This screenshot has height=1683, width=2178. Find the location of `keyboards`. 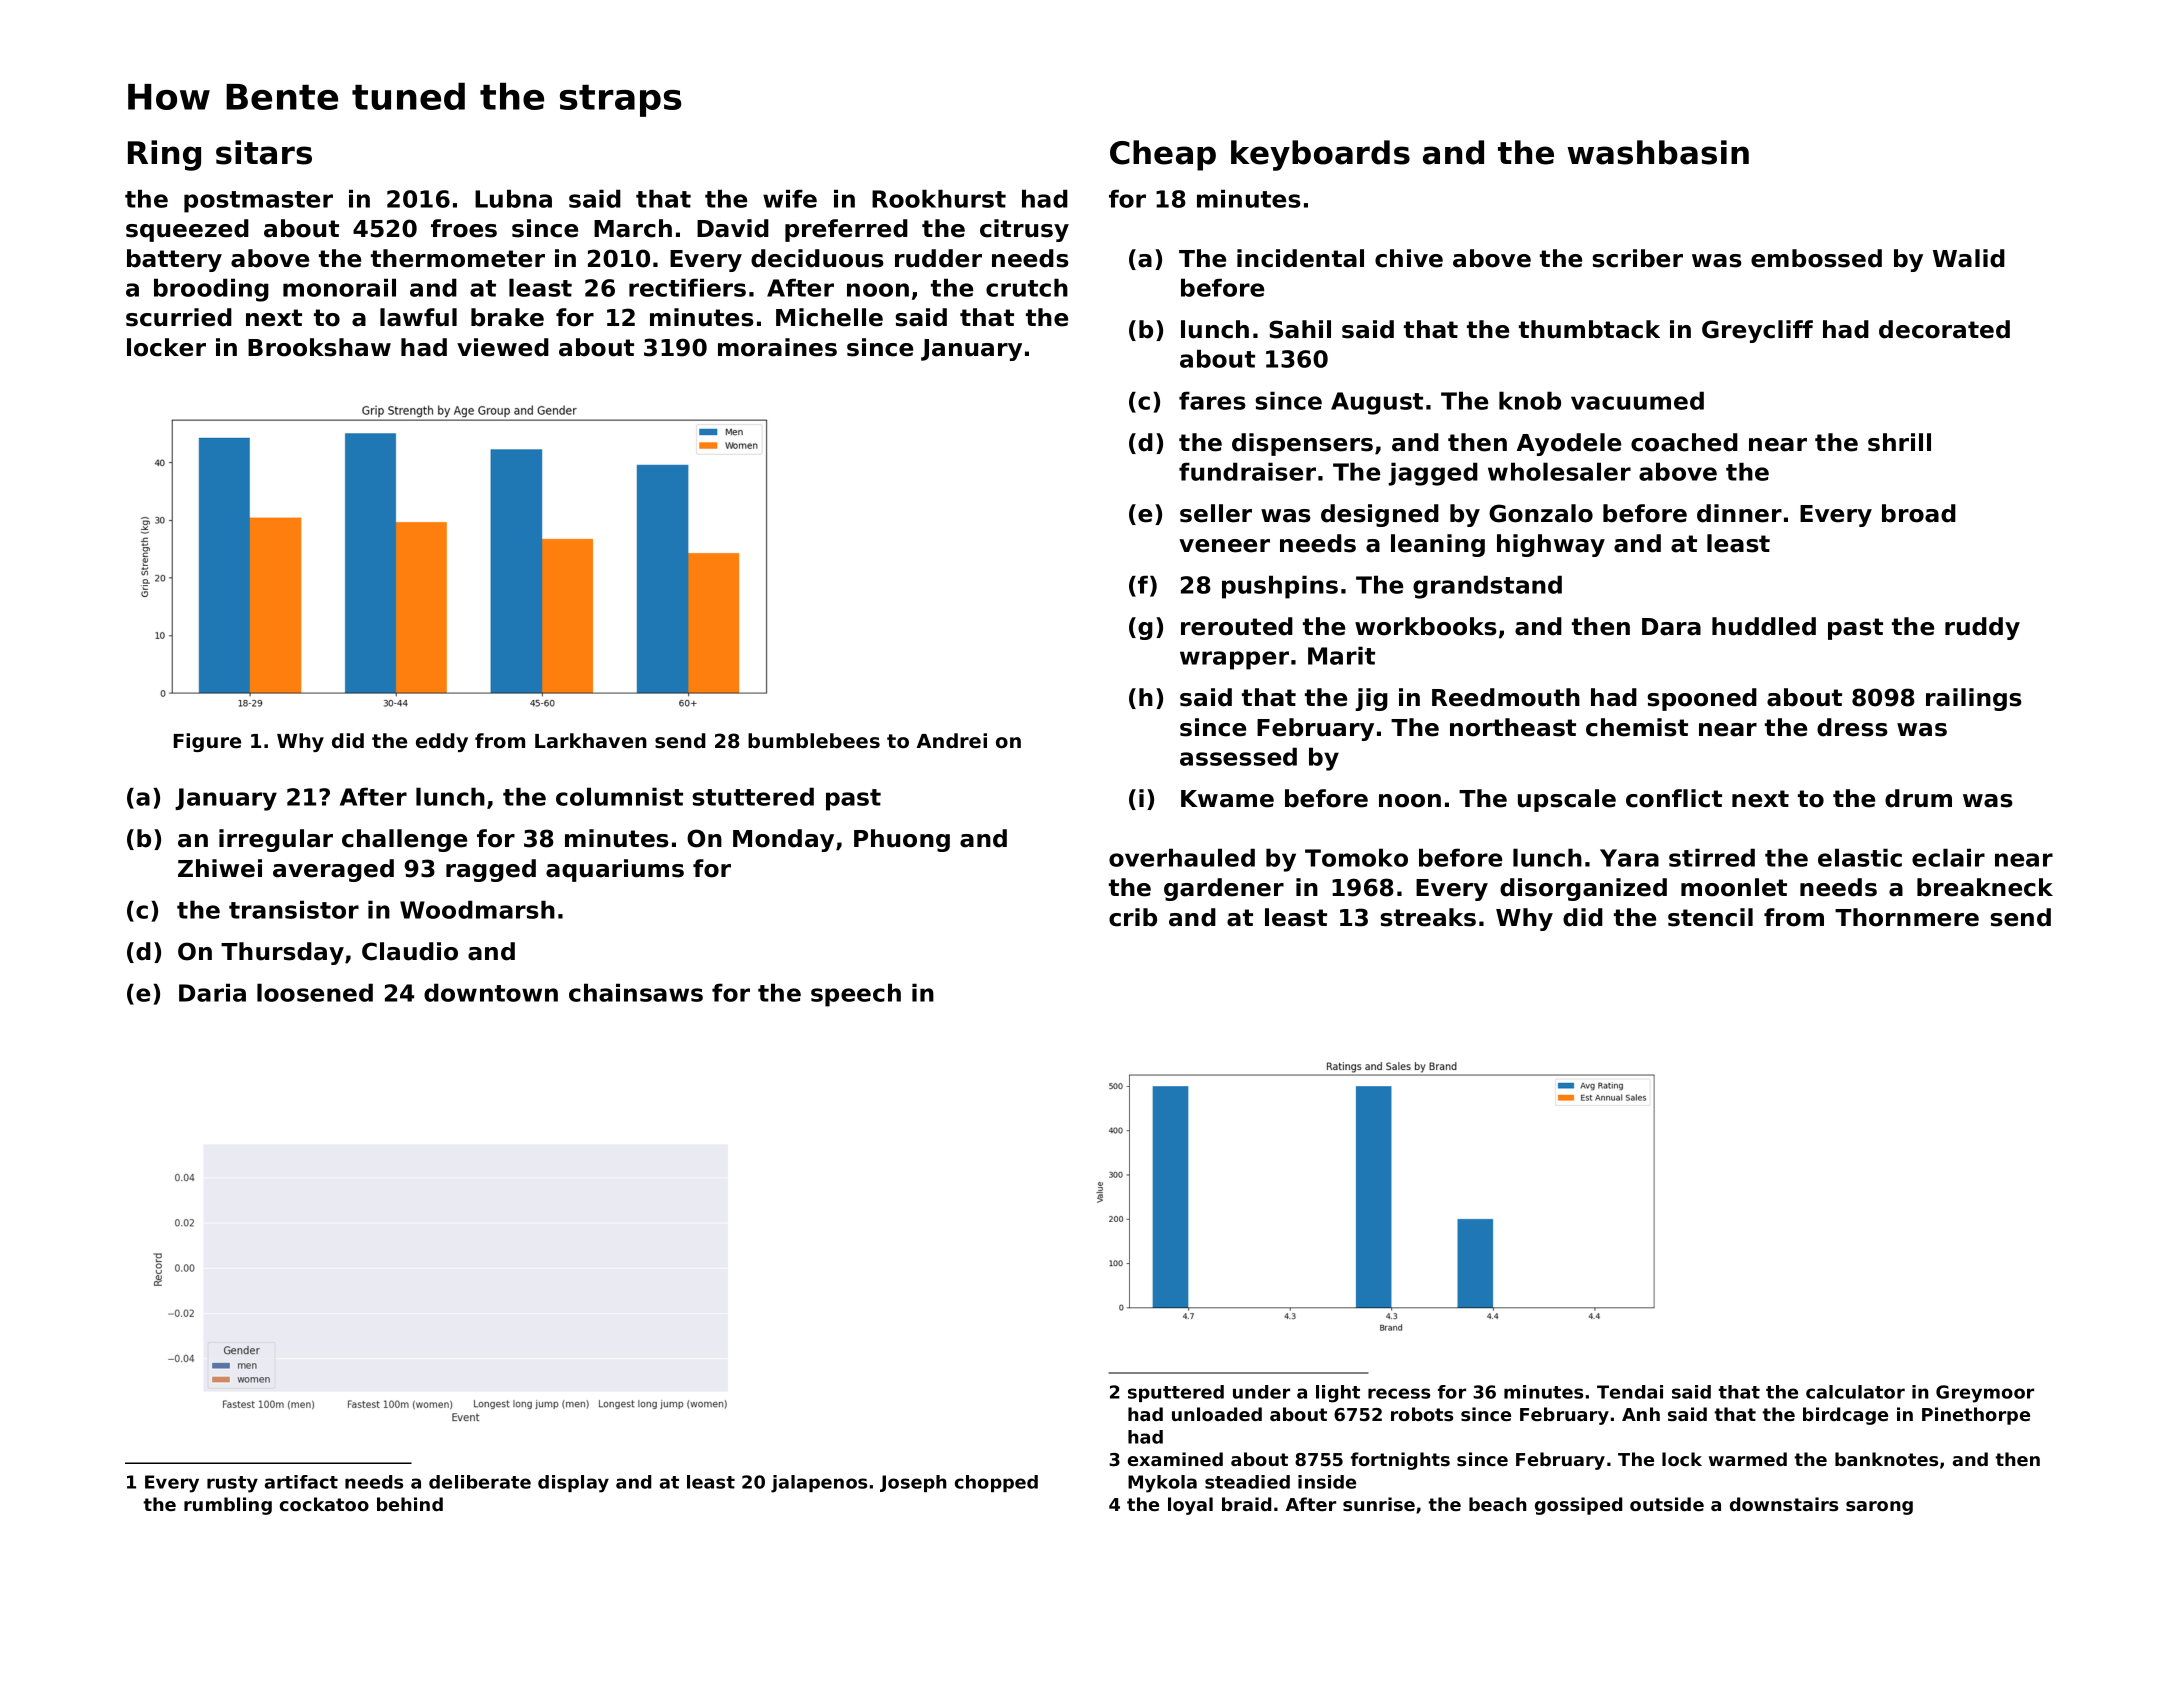

keyboards is located at coordinates (1320, 155).
